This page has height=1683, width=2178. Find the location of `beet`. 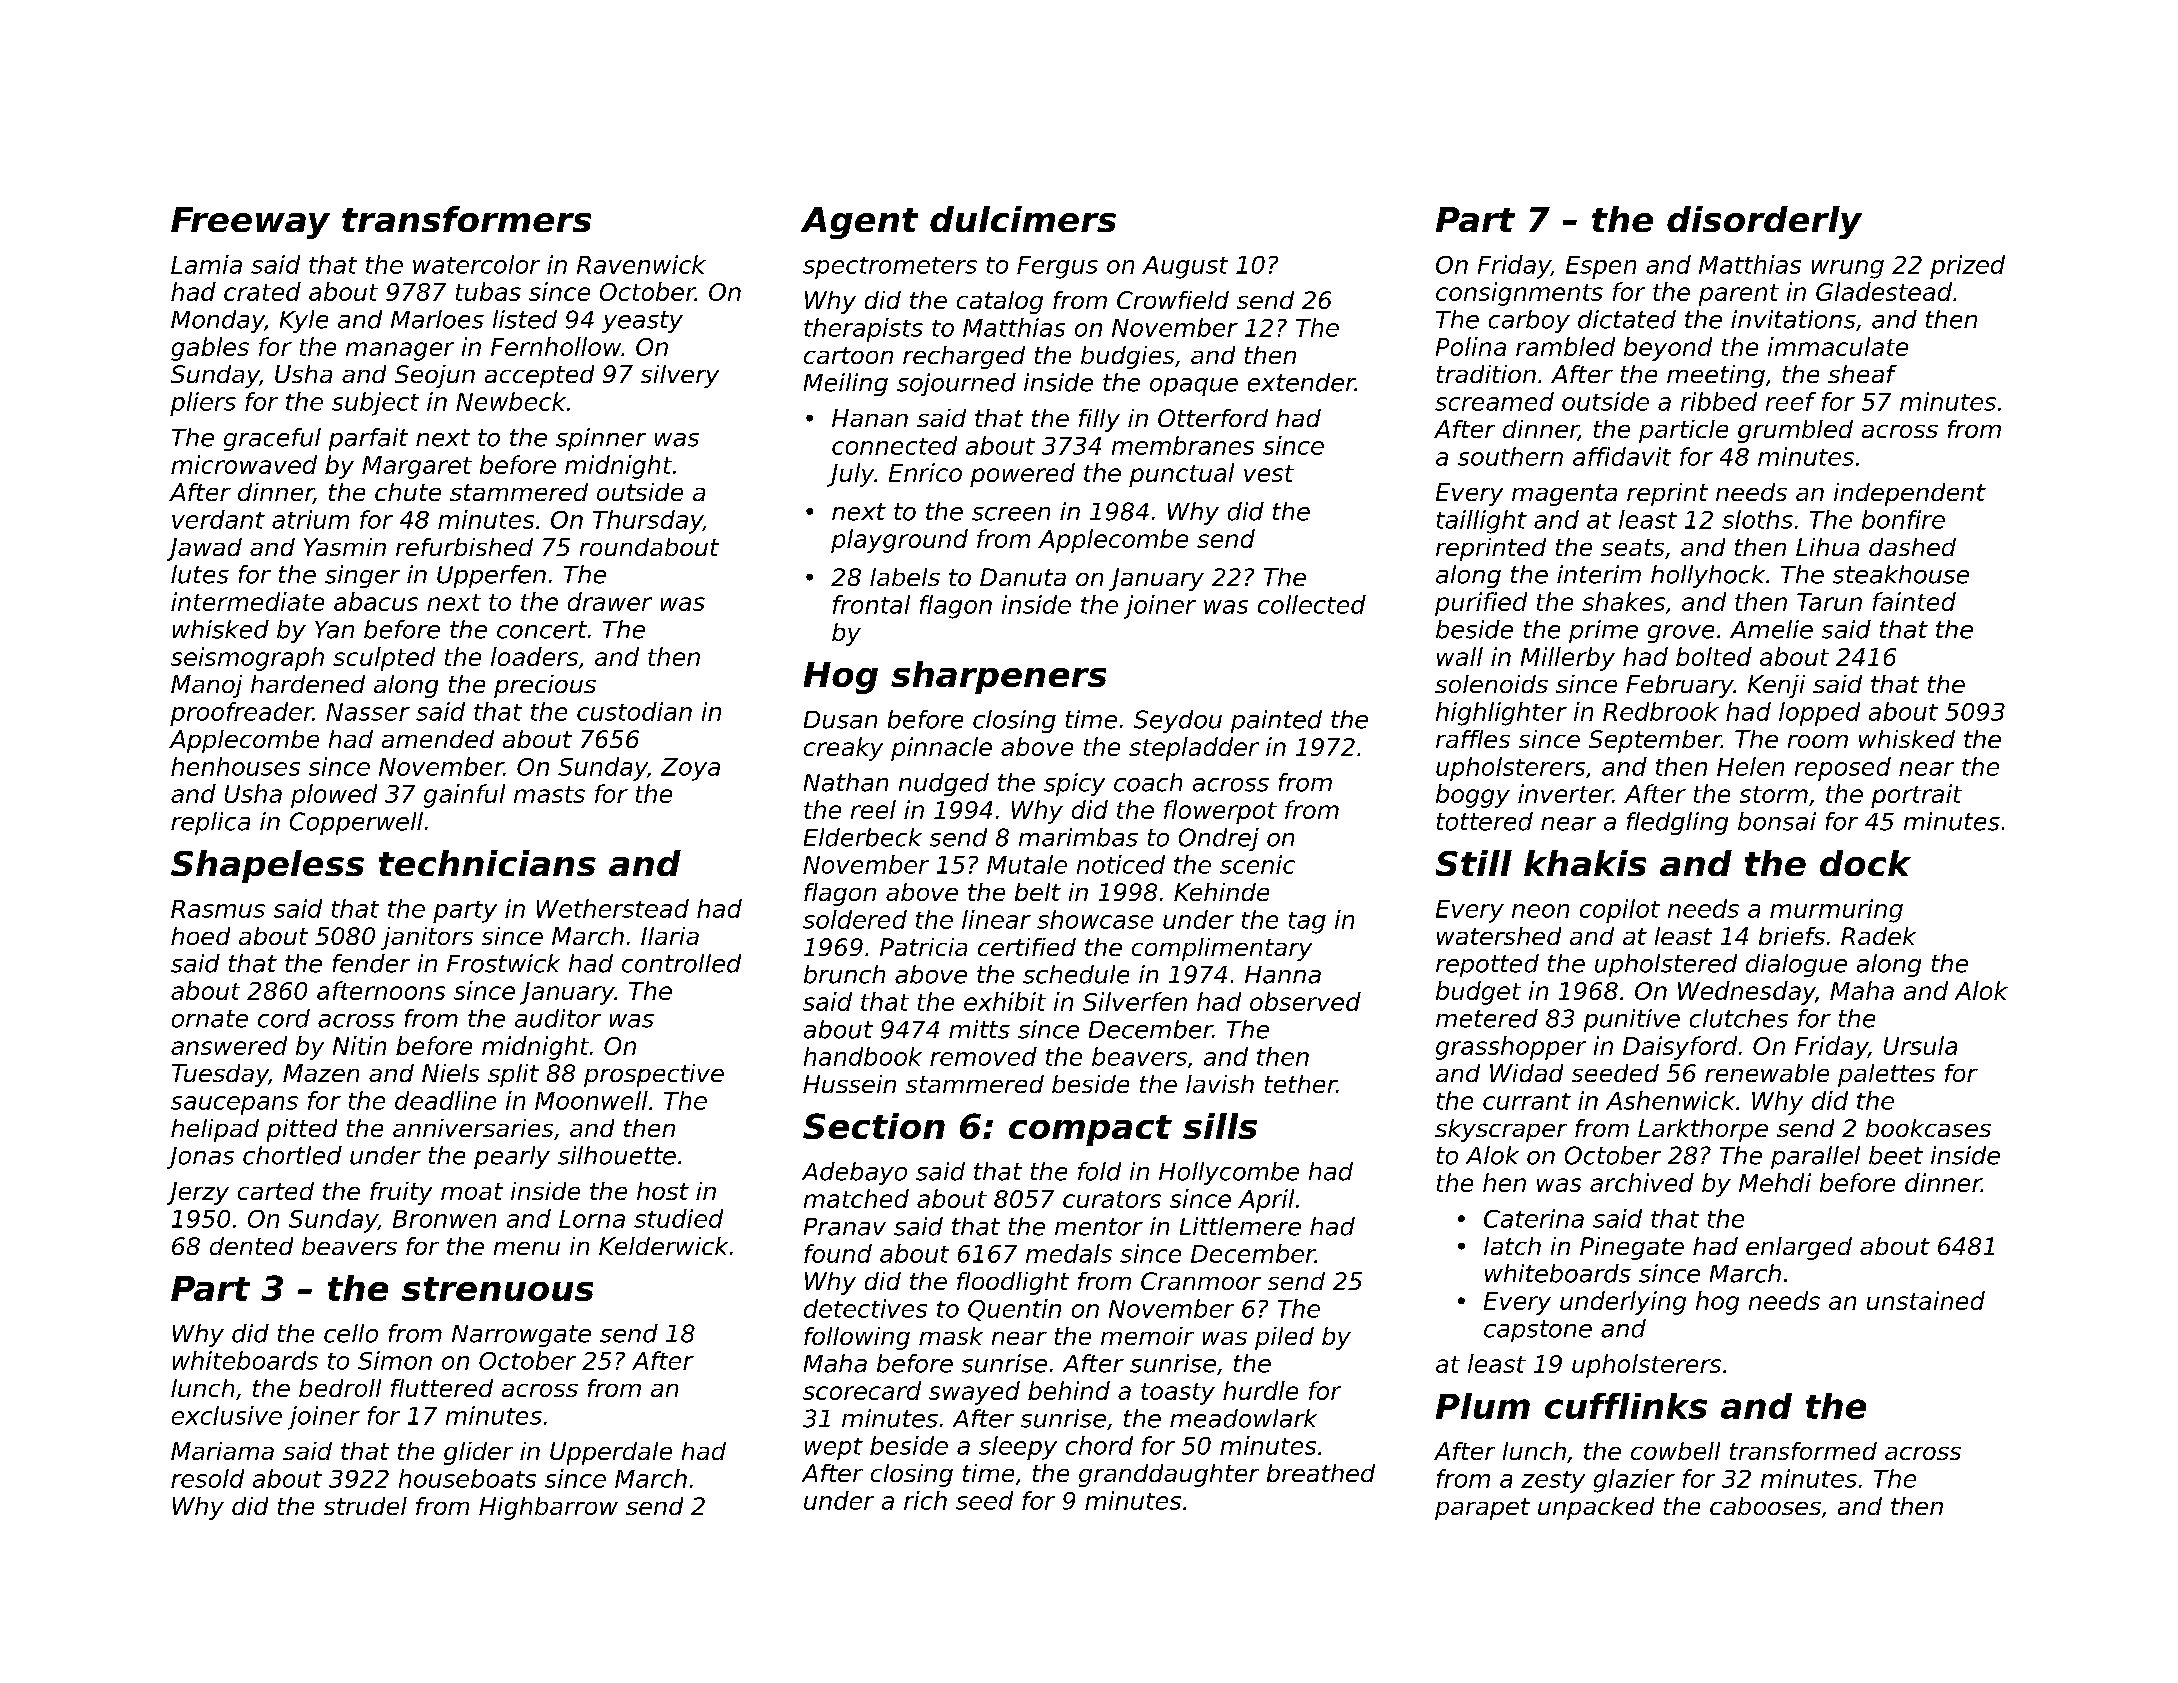

beet is located at coordinates (1896, 1155).
